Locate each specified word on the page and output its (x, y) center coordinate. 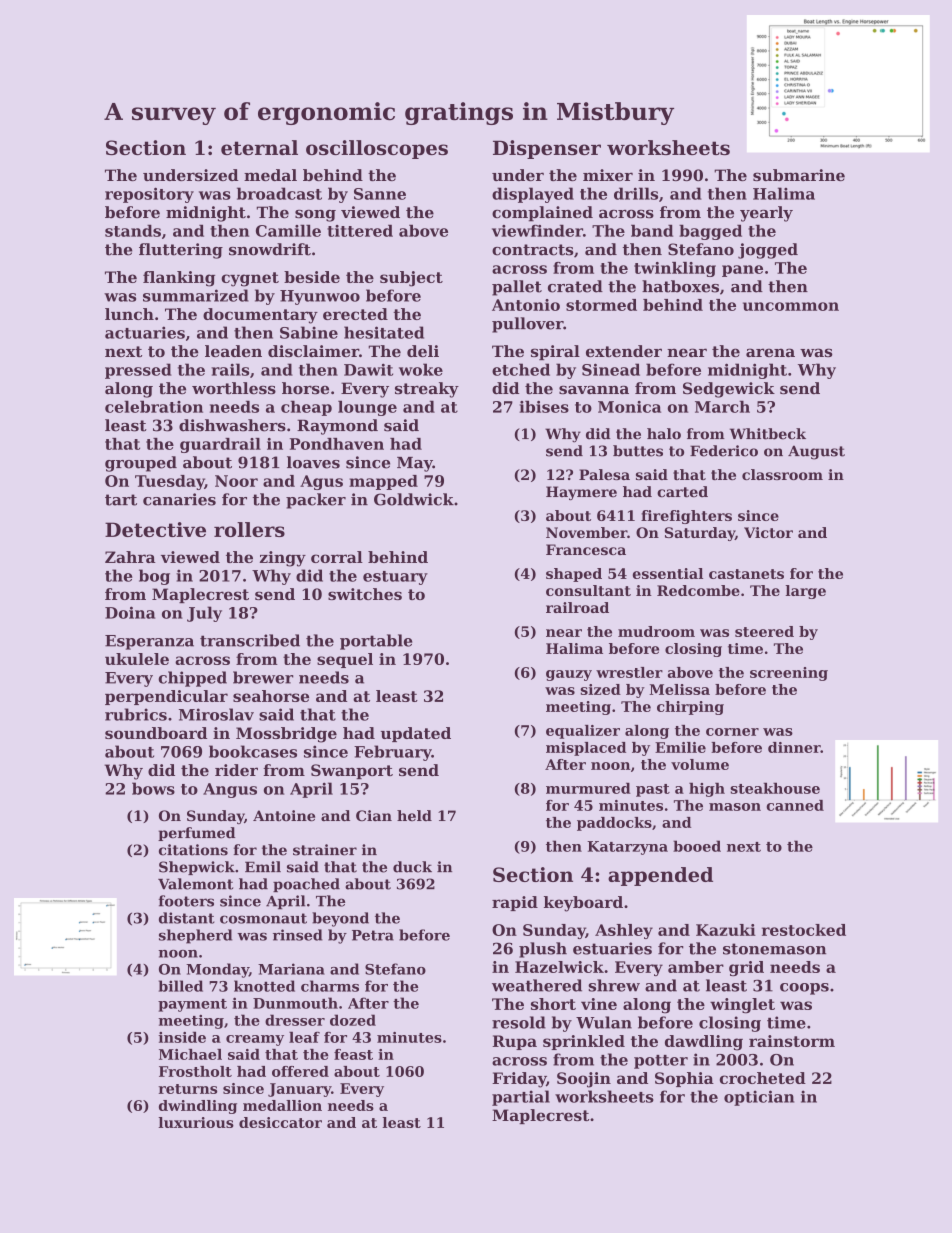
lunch (129, 314)
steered (764, 631)
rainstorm (792, 1041)
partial (521, 1098)
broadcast (279, 193)
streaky (427, 390)
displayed (533, 195)
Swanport (352, 771)
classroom (782, 474)
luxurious (196, 1122)
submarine (799, 175)
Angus (230, 790)
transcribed (250, 640)
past (653, 790)
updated (416, 734)
